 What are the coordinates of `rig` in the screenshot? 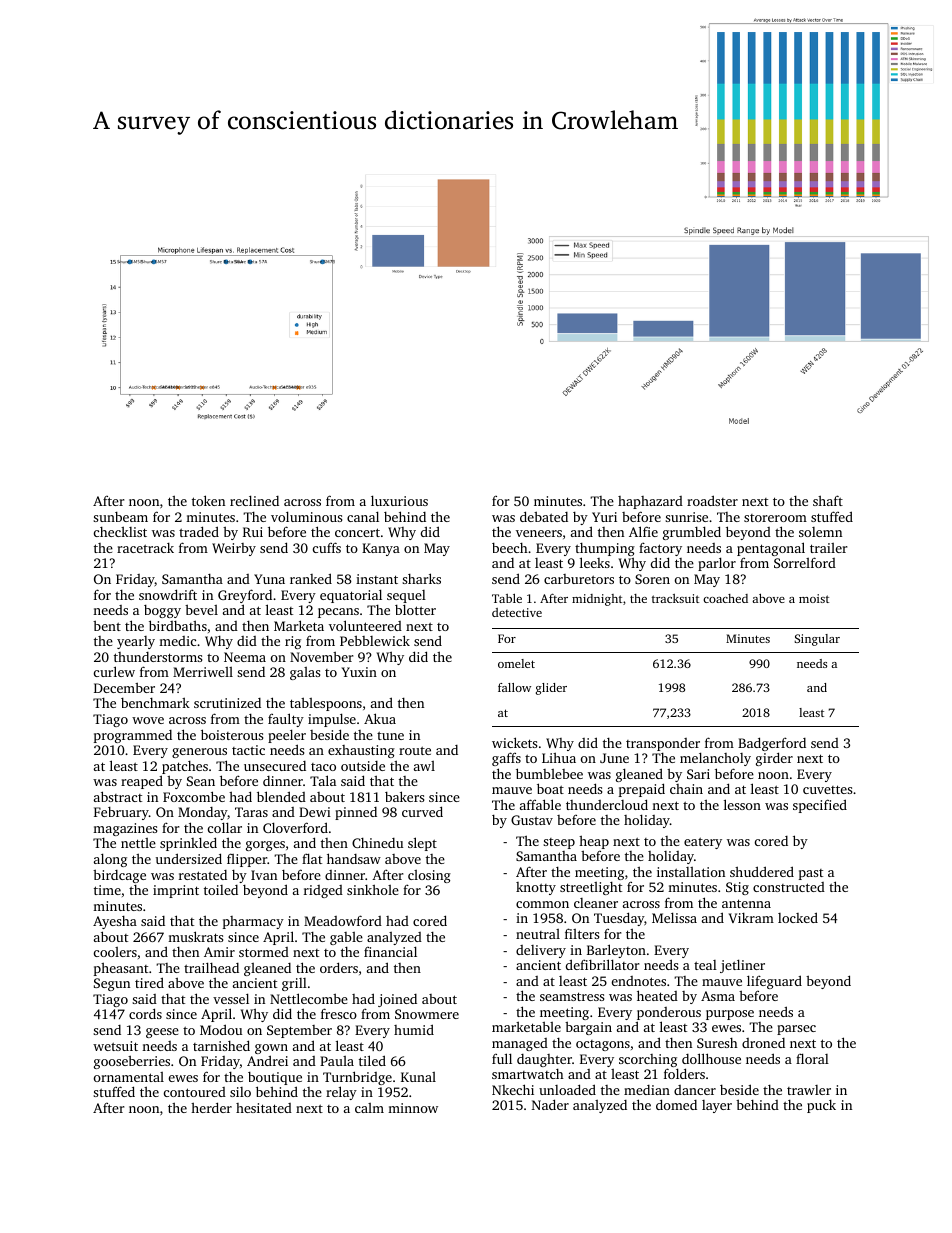 It's located at (293, 642).
